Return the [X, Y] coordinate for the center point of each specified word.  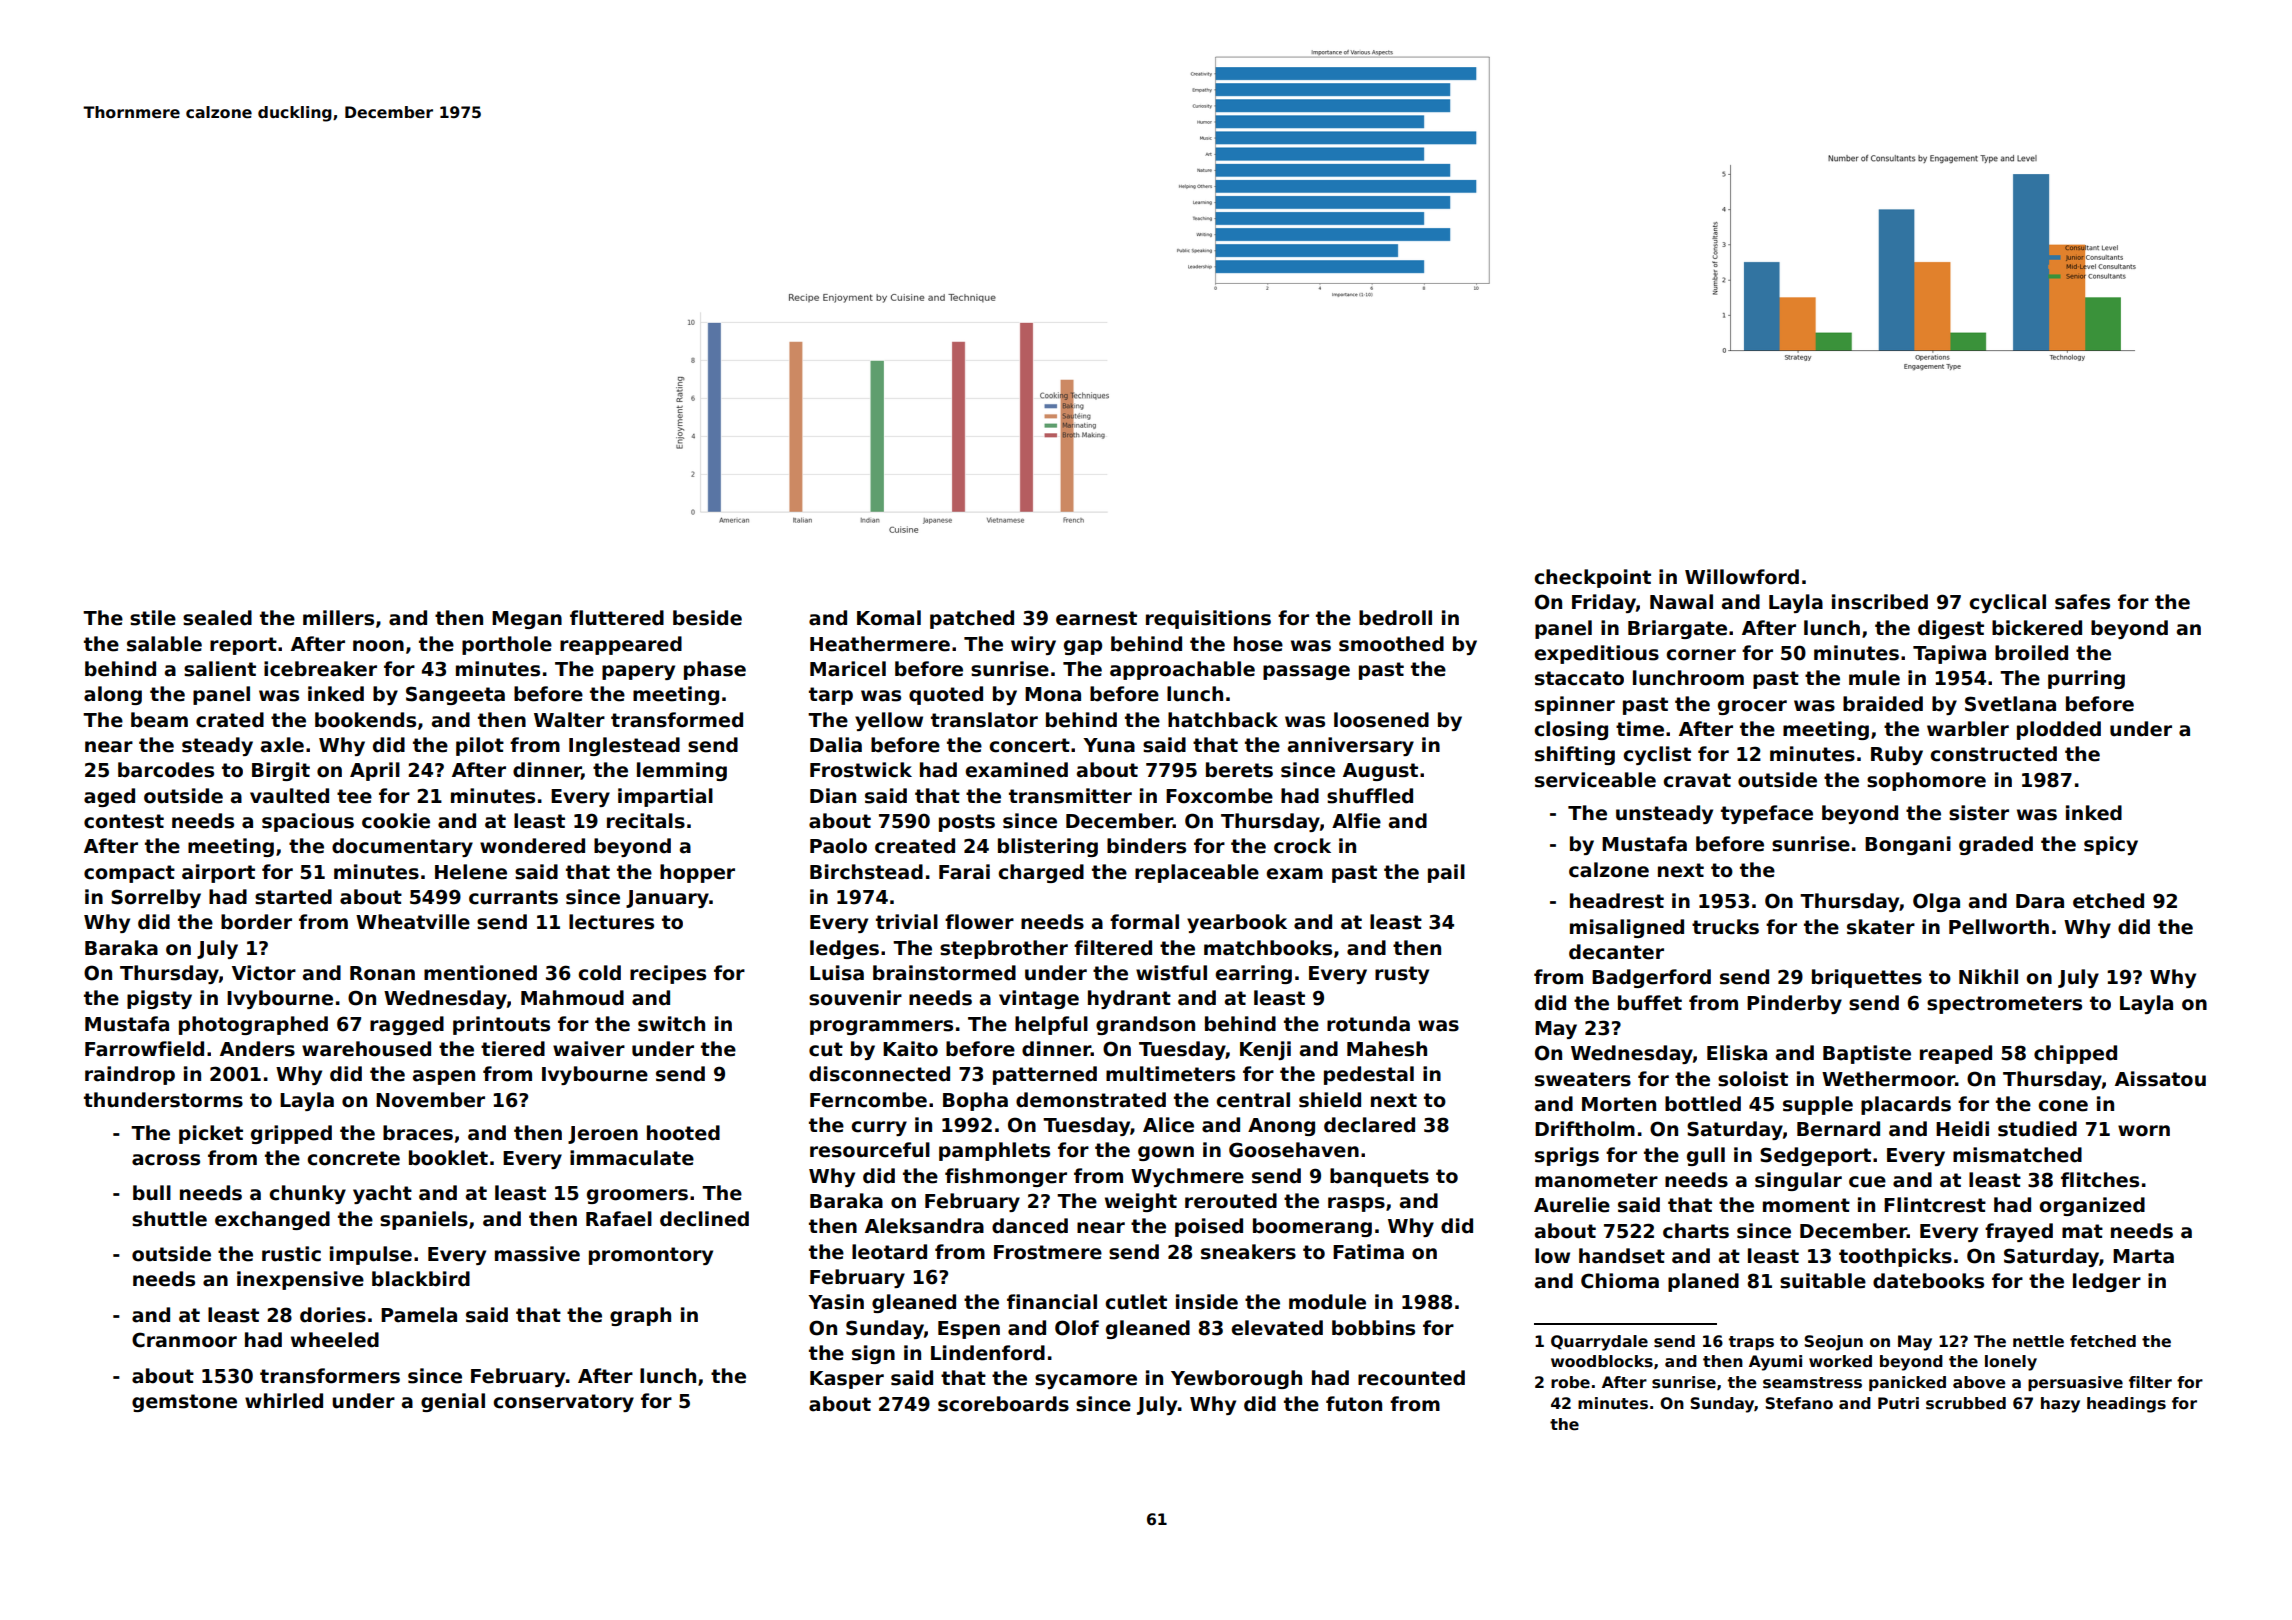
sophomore [1926, 781]
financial [1052, 1302]
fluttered [617, 618]
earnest [1096, 618]
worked [1840, 1361]
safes [2082, 602]
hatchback [1223, 720]
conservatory [563, 1403]
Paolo [838, 846]
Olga [1936, 902]
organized [2092, 1206]
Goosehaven [1294, 1150]
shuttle [169, 1219]
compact [129, 874]
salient [220, 669]
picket [211, 1134]
